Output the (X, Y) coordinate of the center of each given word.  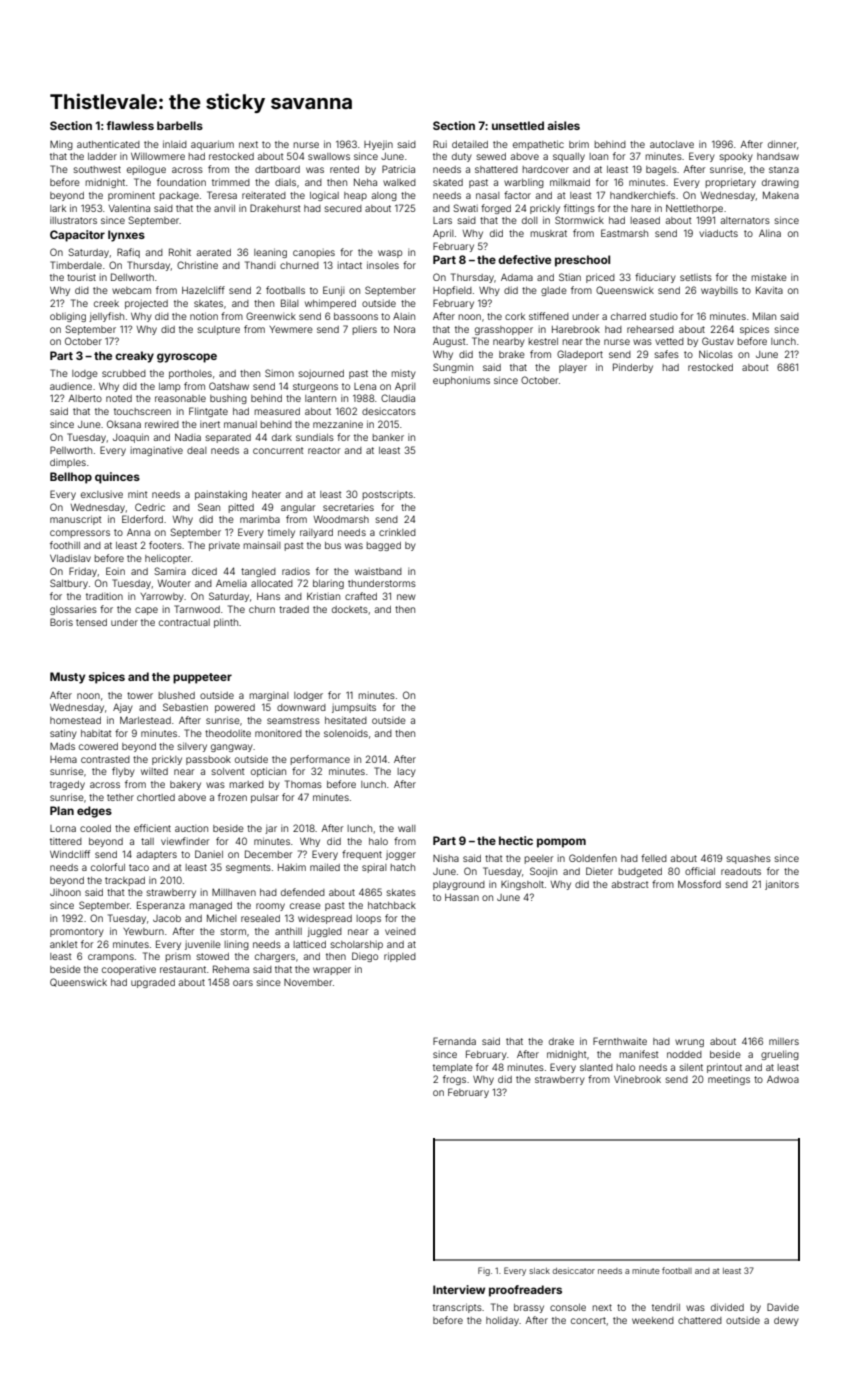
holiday (502, 1321)
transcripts (457, 1308)
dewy (786, 1321)
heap (355, 196)
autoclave (672, 144)
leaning (270, 253)
